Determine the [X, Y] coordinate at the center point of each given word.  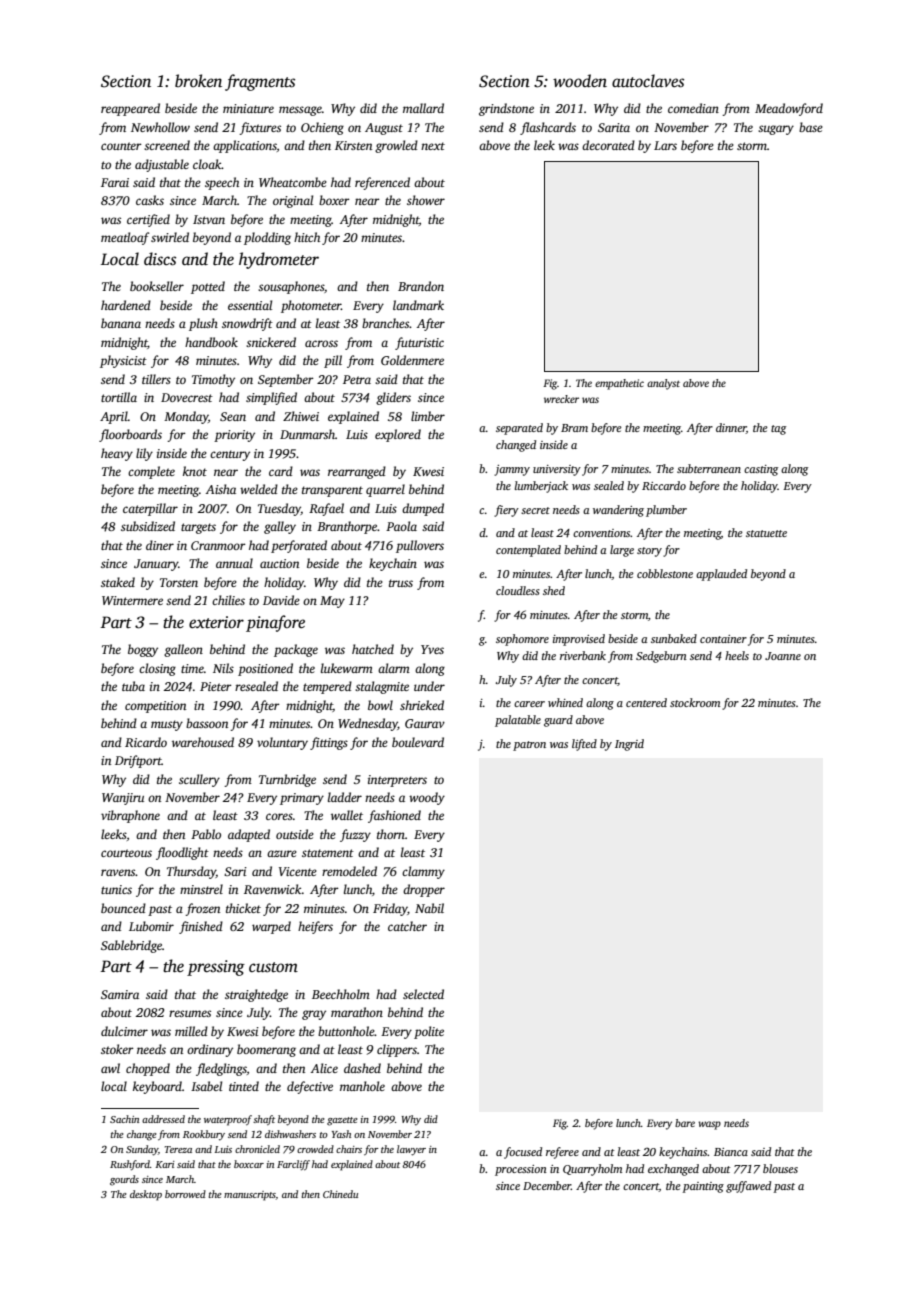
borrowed [185, 1194]
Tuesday [279, 509]
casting [761, 470]
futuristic [419, 343]
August [384, 129]
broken [198, 81]
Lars [665, 145]
